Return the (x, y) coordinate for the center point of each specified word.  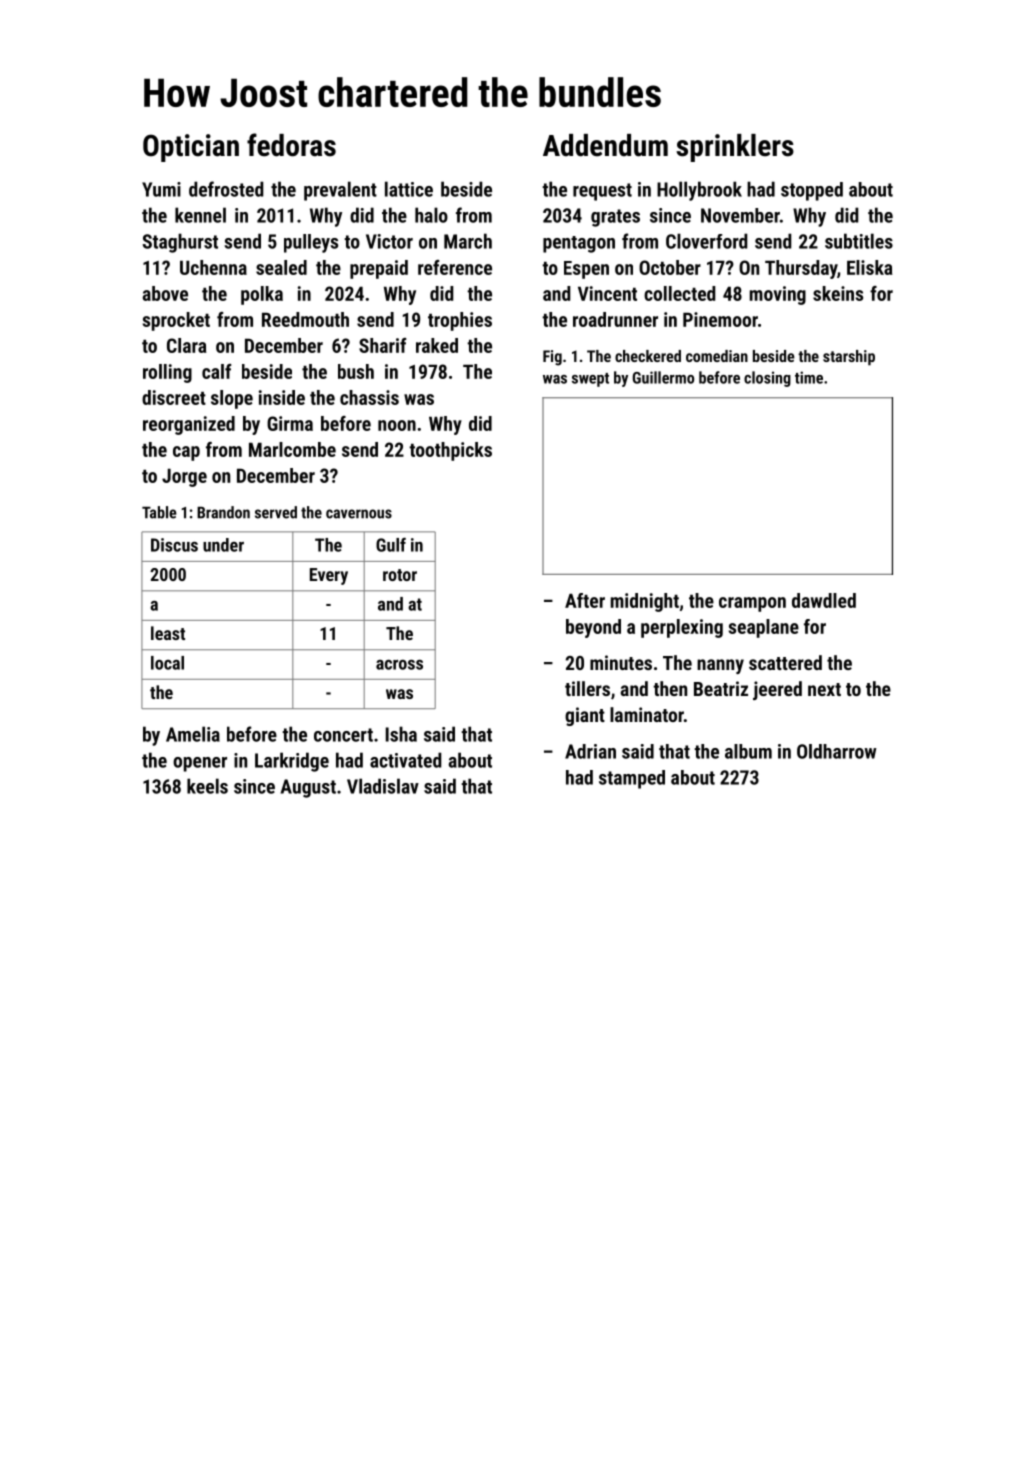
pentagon (579, 244)
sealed (281, 267)
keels (207, 786)
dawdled (824, 600)
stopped (812, 191)
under (223, 545)
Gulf (391, 544)
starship (849, 358)
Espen (586, 270)
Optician (191, 148)
